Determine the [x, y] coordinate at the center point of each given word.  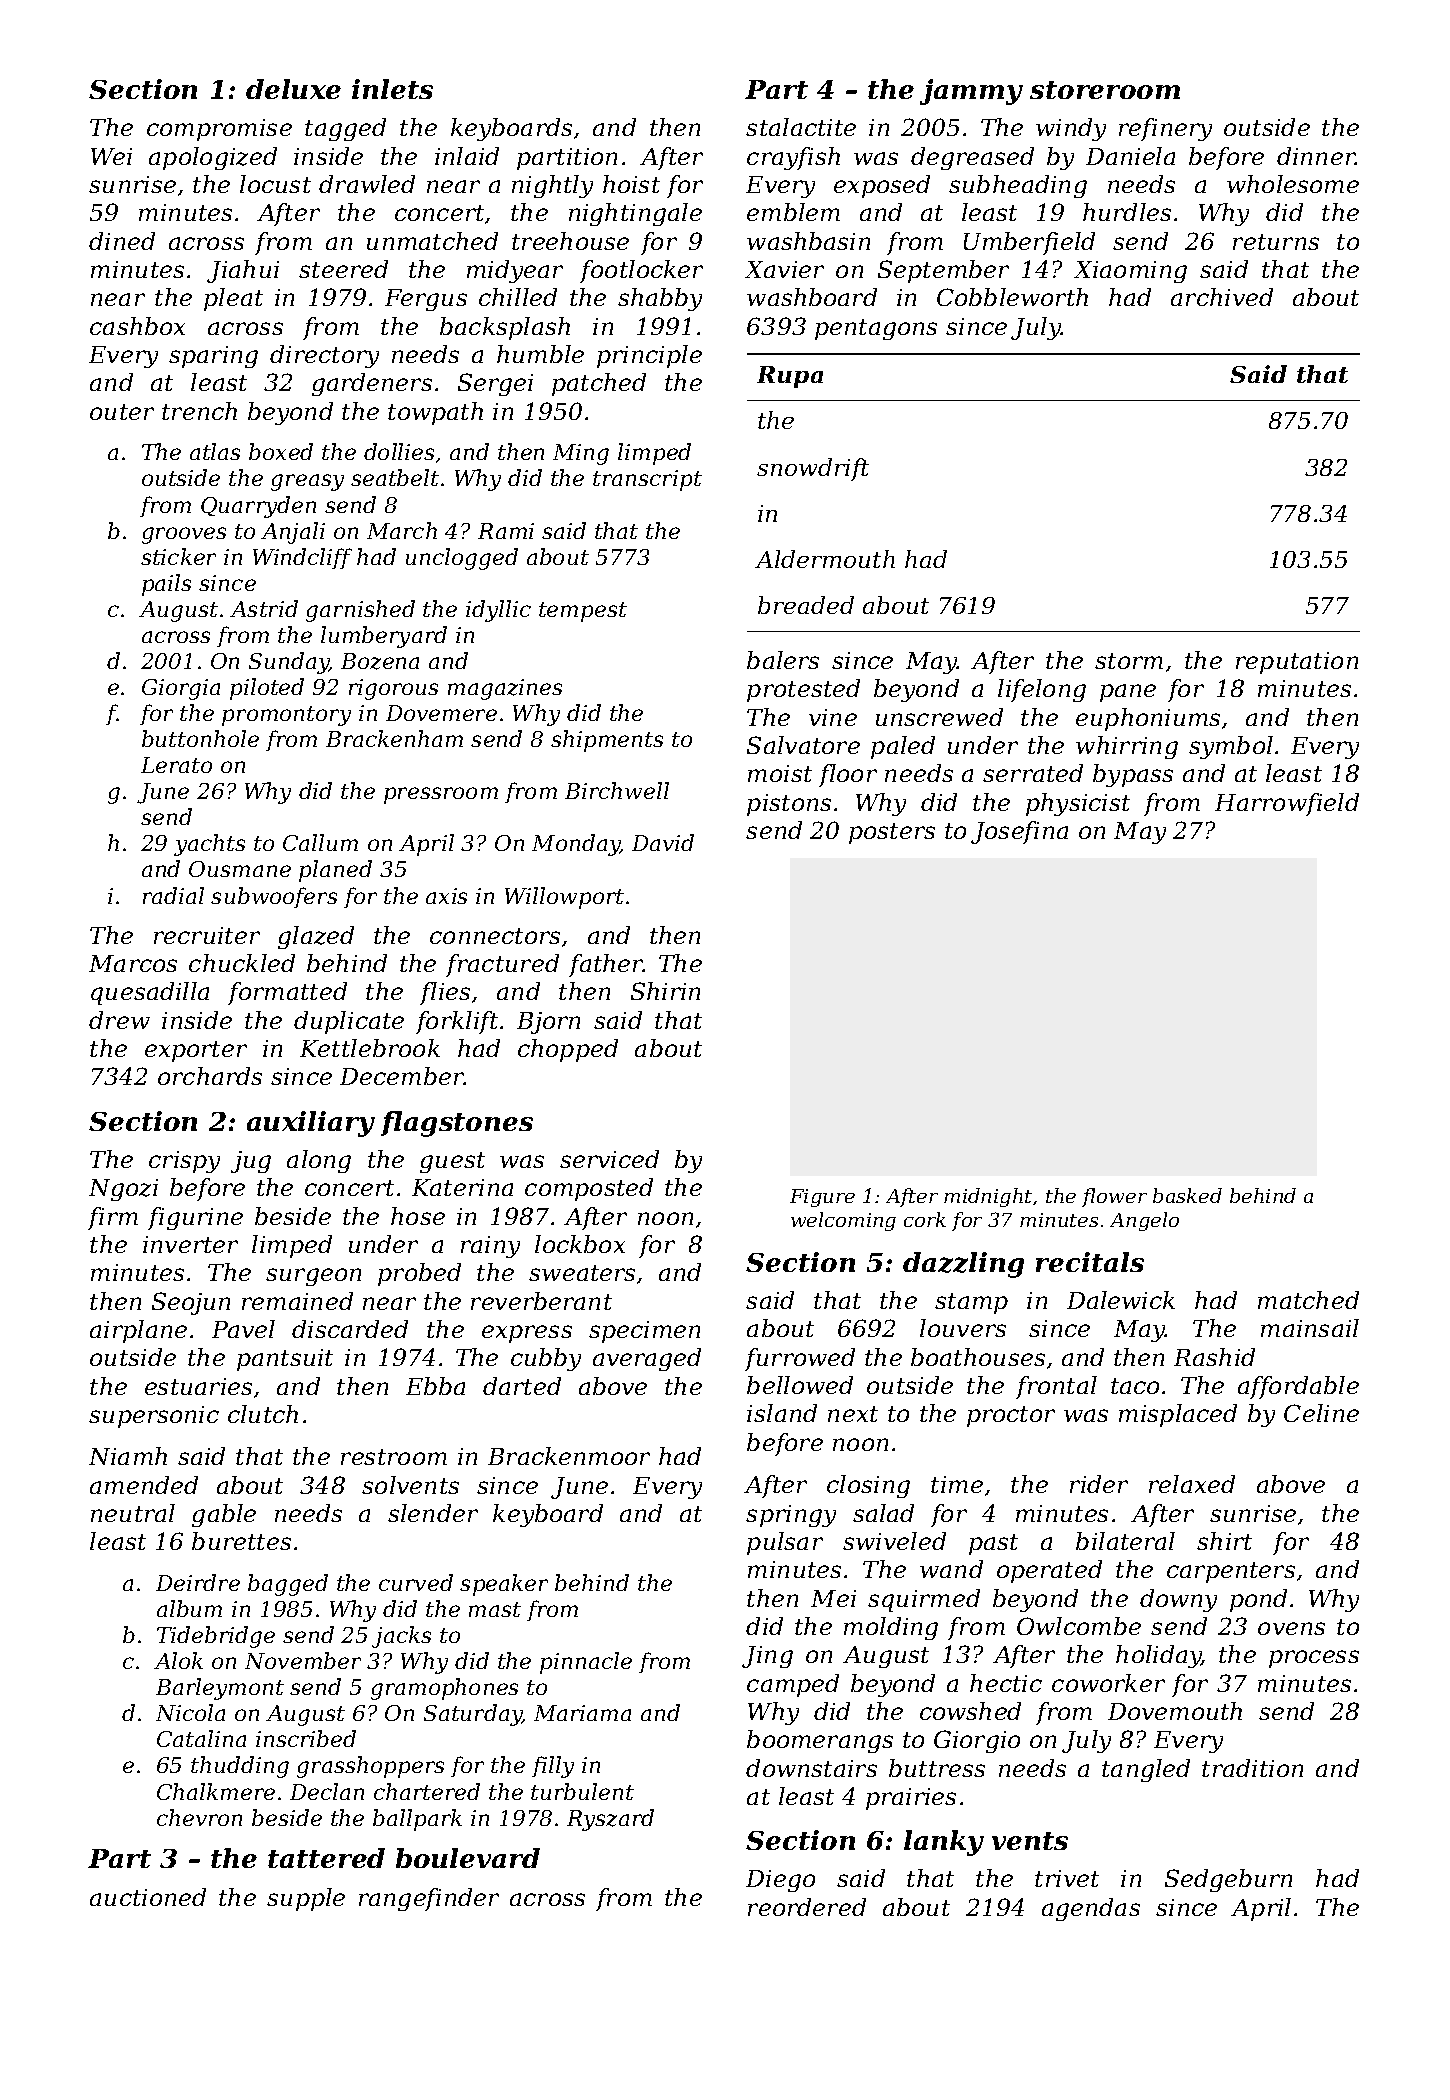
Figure [822, 1198]
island [782, 1413]
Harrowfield [1287, 804]
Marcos [133, 963]
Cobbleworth [1012, 297]
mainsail [1310, 1328]
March [402, 530]
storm [1129, 661]
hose [418, 1216]
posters [892, 833]
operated [1049, 1571]
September [943, 271]
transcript [647, 480]
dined [122, 241]
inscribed [306, 1738]
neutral [133, 1513]
